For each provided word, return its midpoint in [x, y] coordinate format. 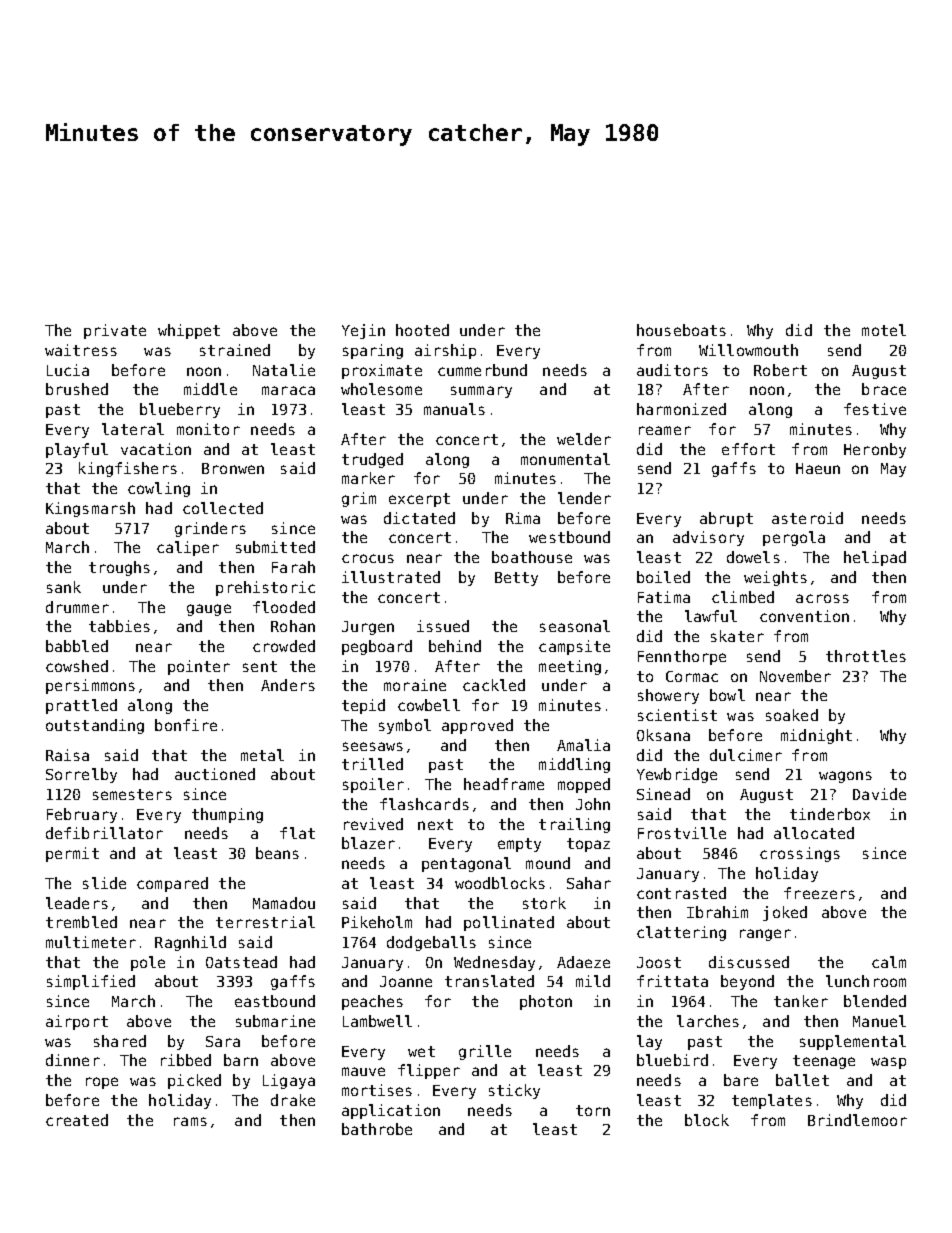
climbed [743, 597]
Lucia [68, 370]
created [77, 1120]
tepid [363, 706]
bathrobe [377, 1129]
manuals [454, 409]
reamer [665, 430]
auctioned [215, 774]
